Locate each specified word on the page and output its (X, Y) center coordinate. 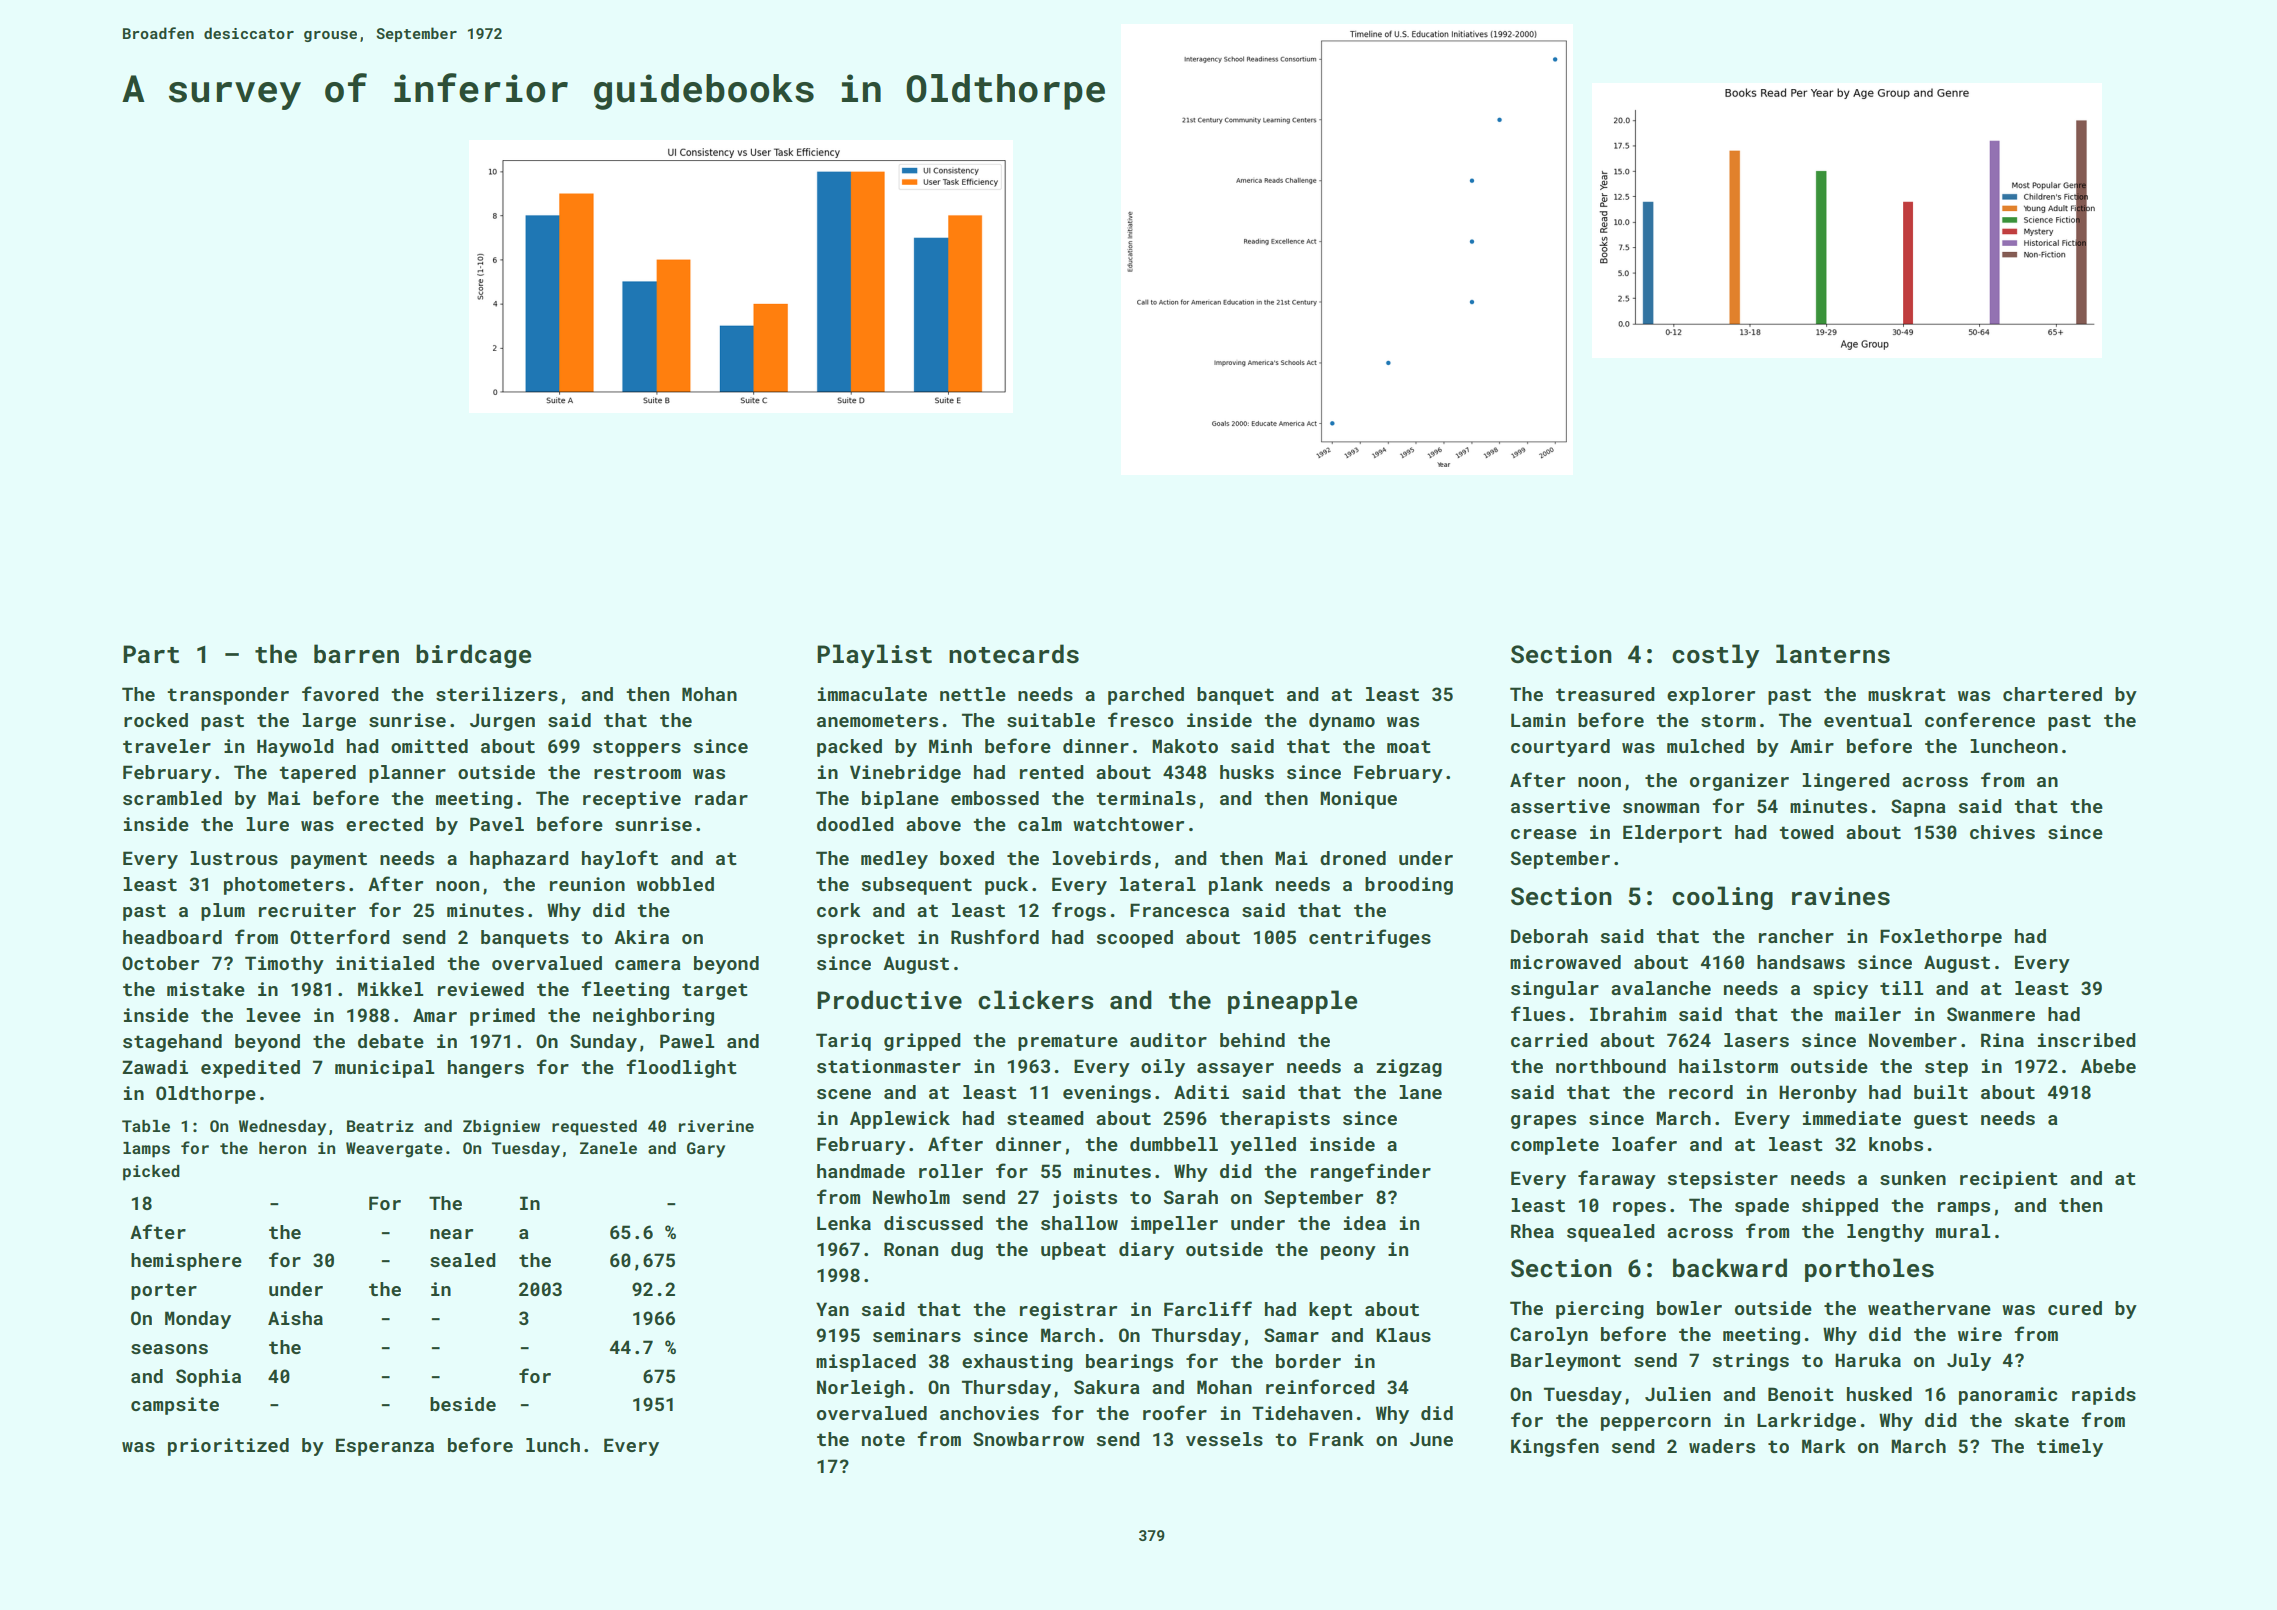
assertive (1560, 806)
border (1308, 1361)
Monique (1358, 800)
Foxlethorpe (1941, 938)
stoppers (637, 748)
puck (1006, 886)
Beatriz (380, 1126)
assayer (1235, 1070)
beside (463, 1404)
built (1941, 1092)
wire (1980, 1334)
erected (384, 824)
